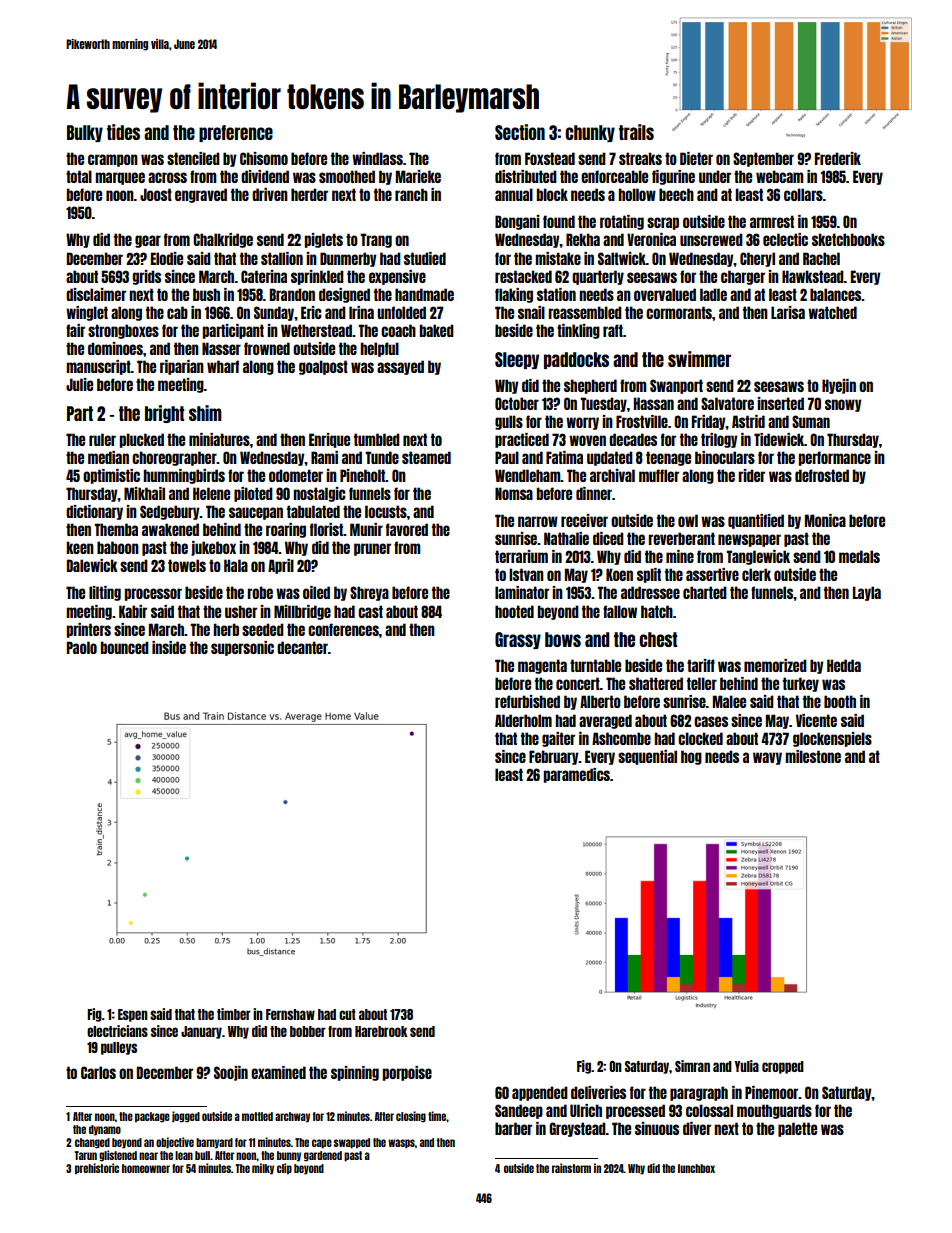  Describe the element at coordinates (366, 529) in the screenshot. I see `Munir` at that location.
